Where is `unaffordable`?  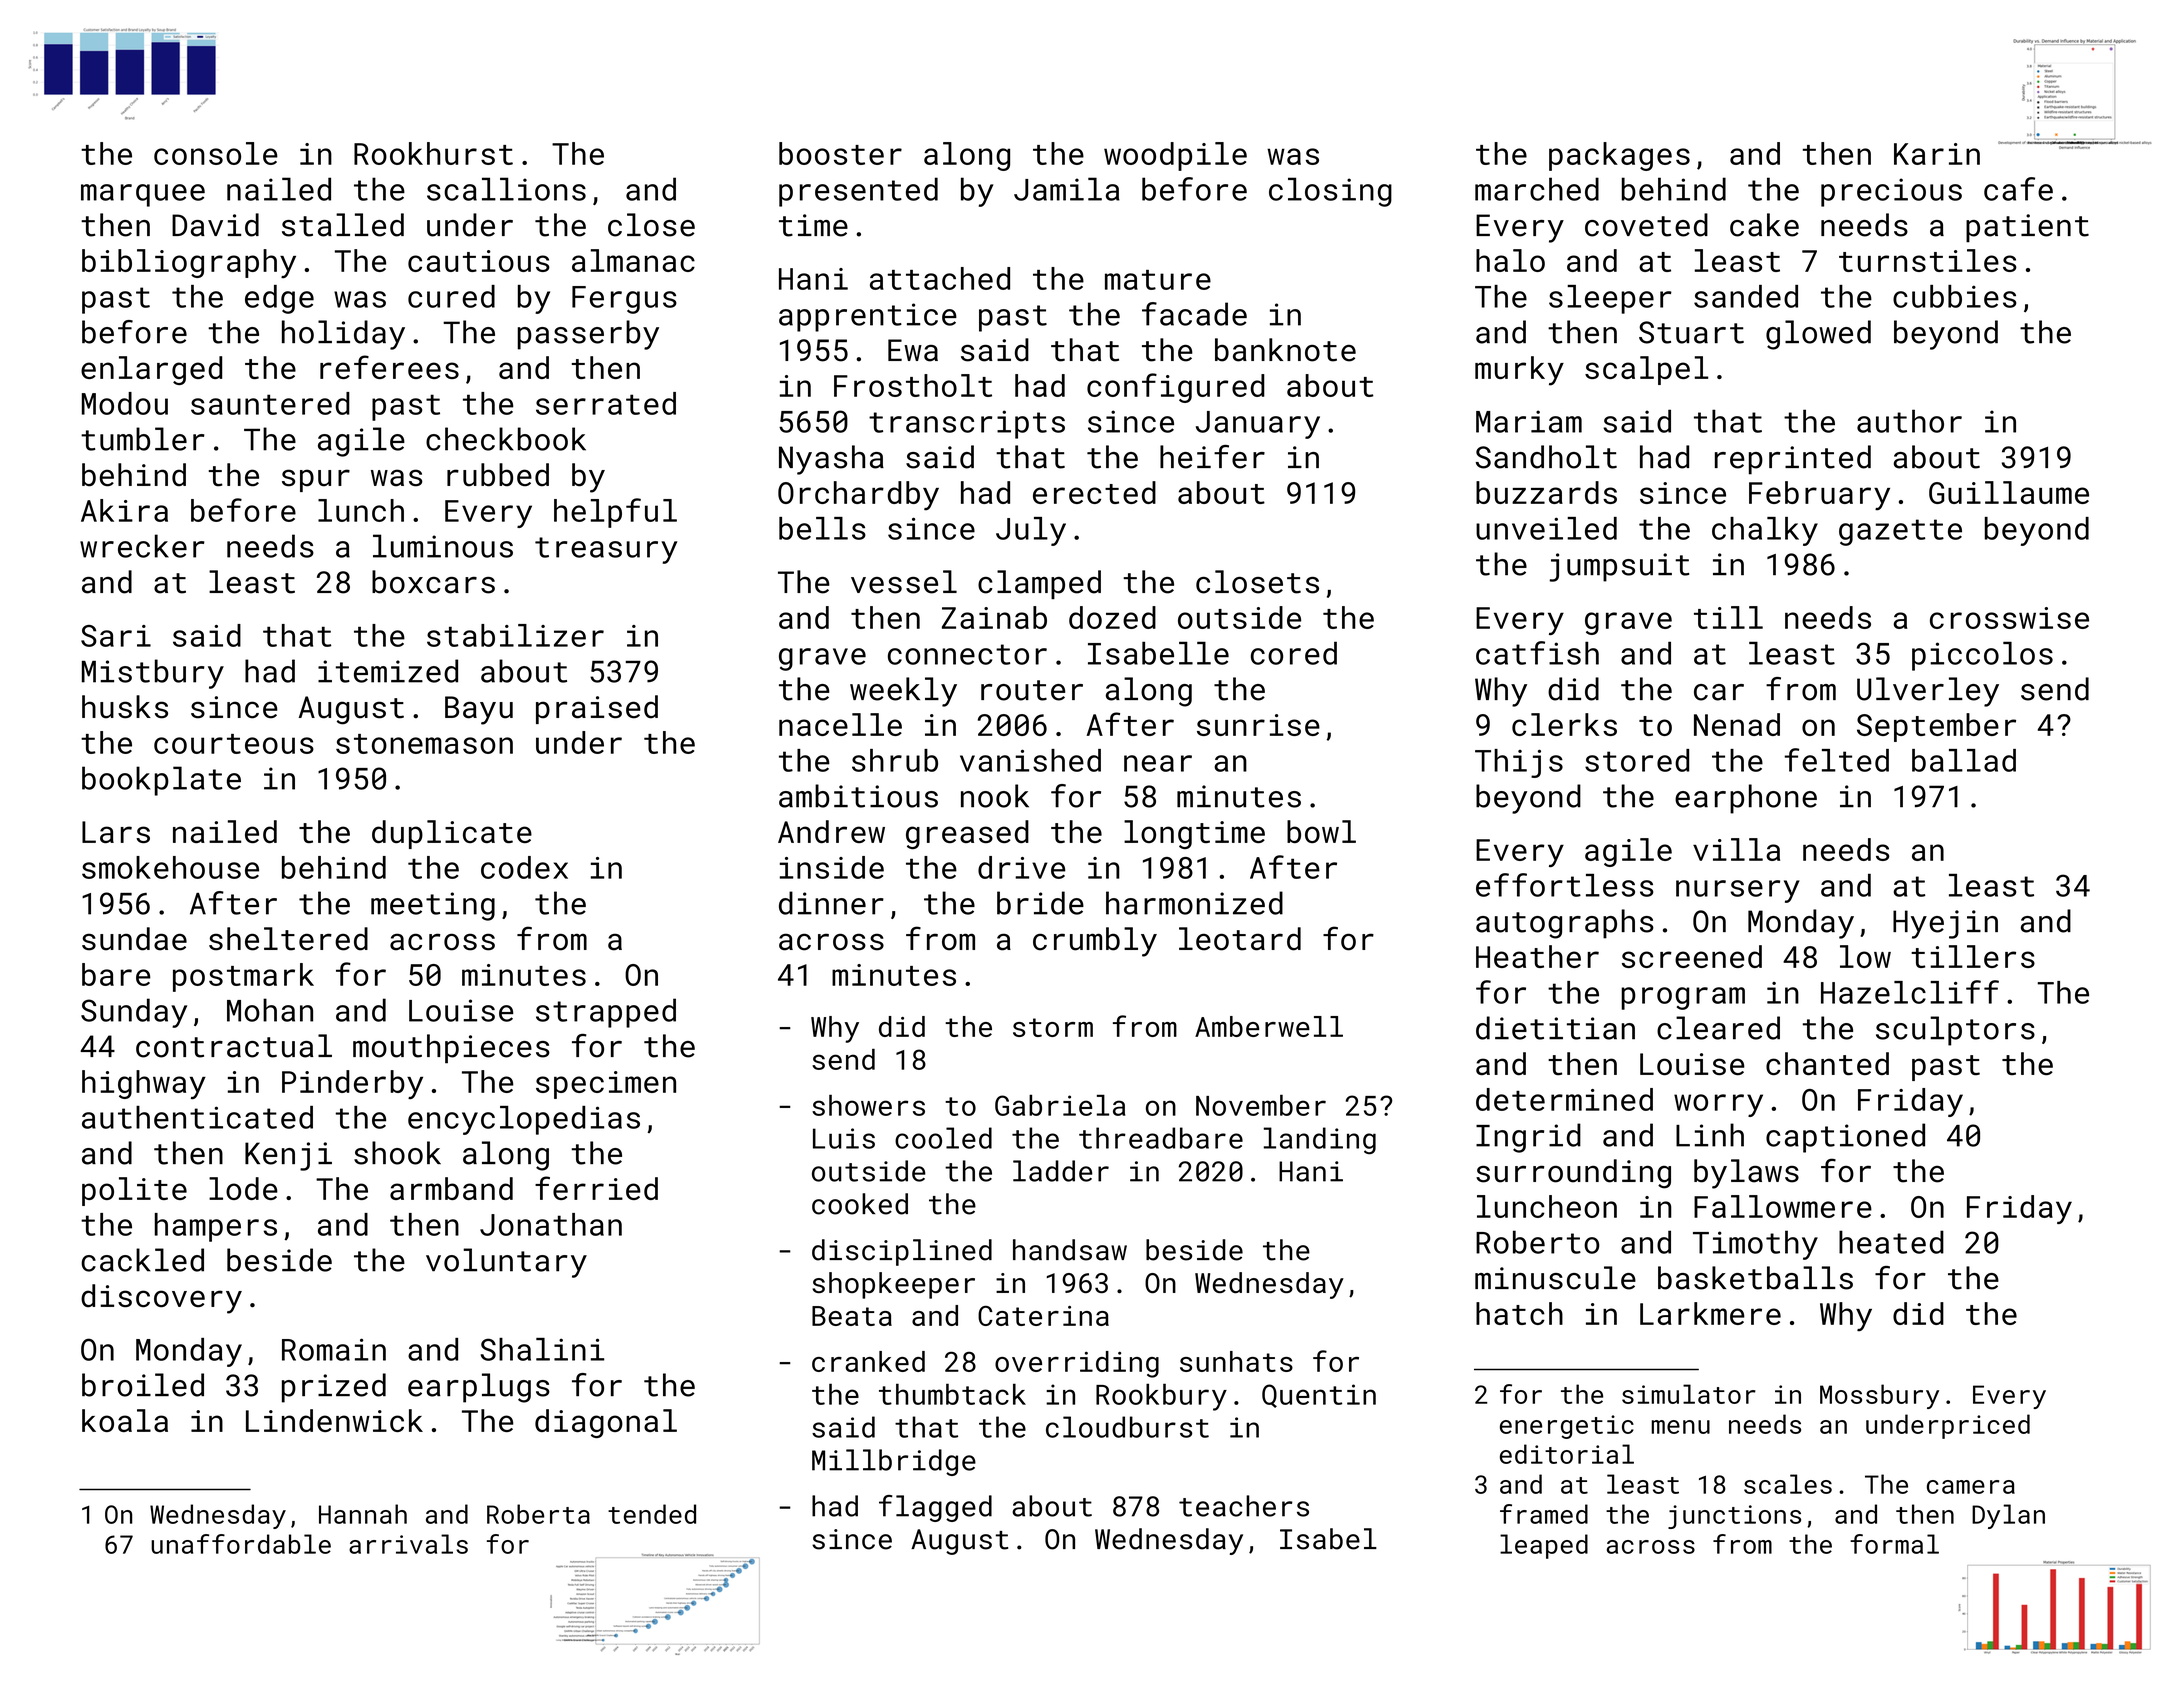 unaffordable is located at coordinates (241, 1544).
